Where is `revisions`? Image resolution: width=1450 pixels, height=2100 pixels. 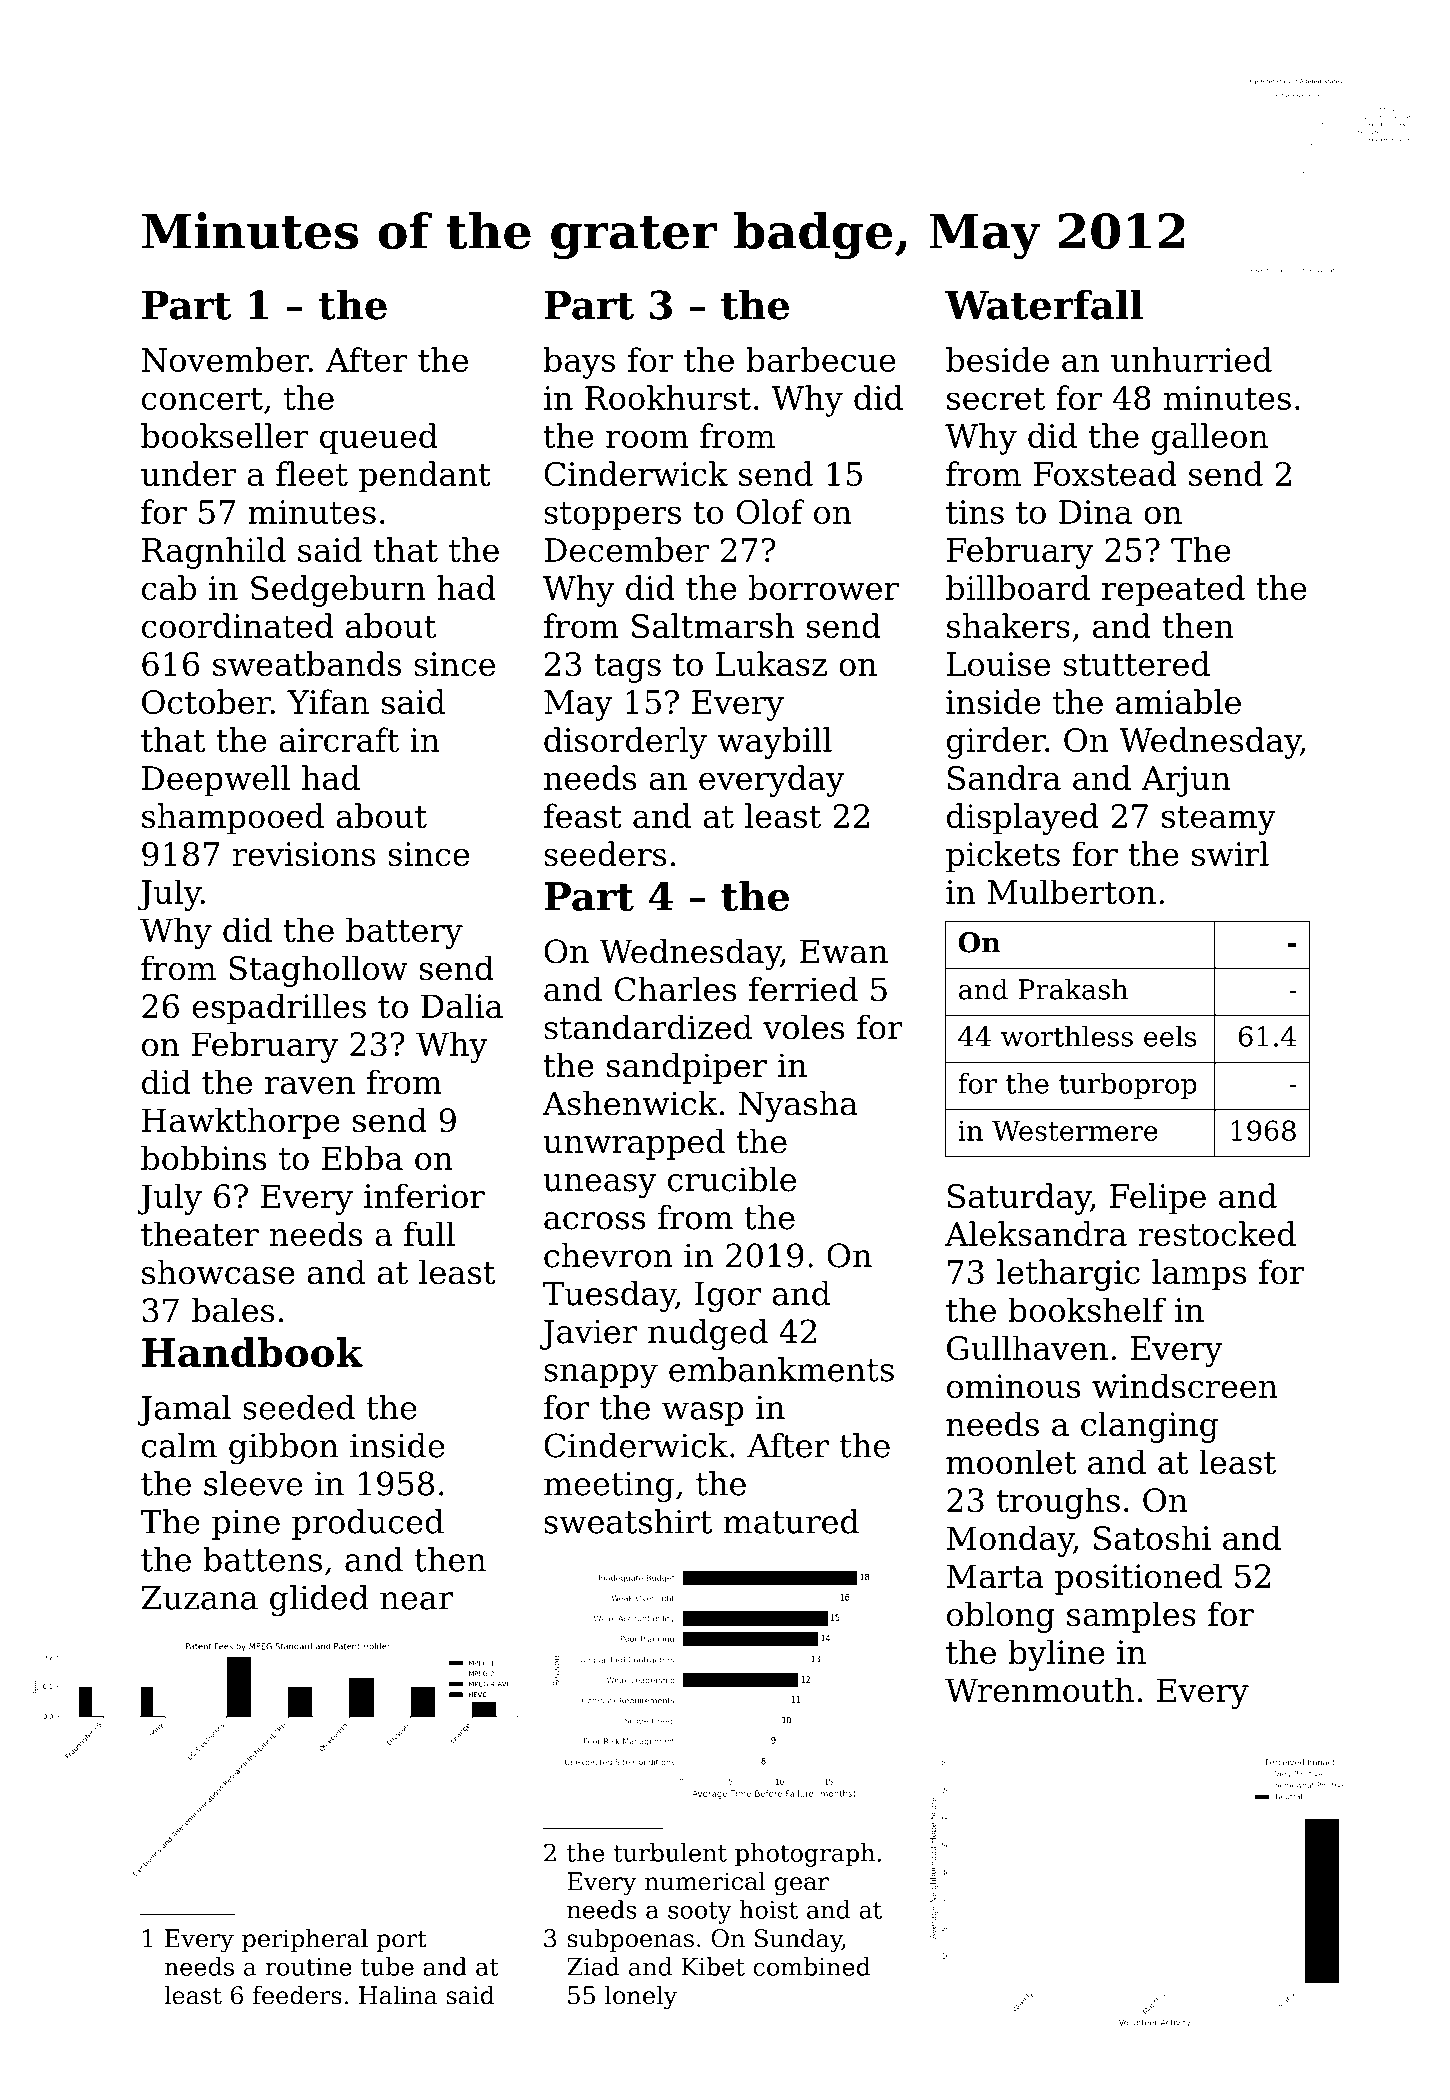
revisions is located at coordinates (304, 854).
